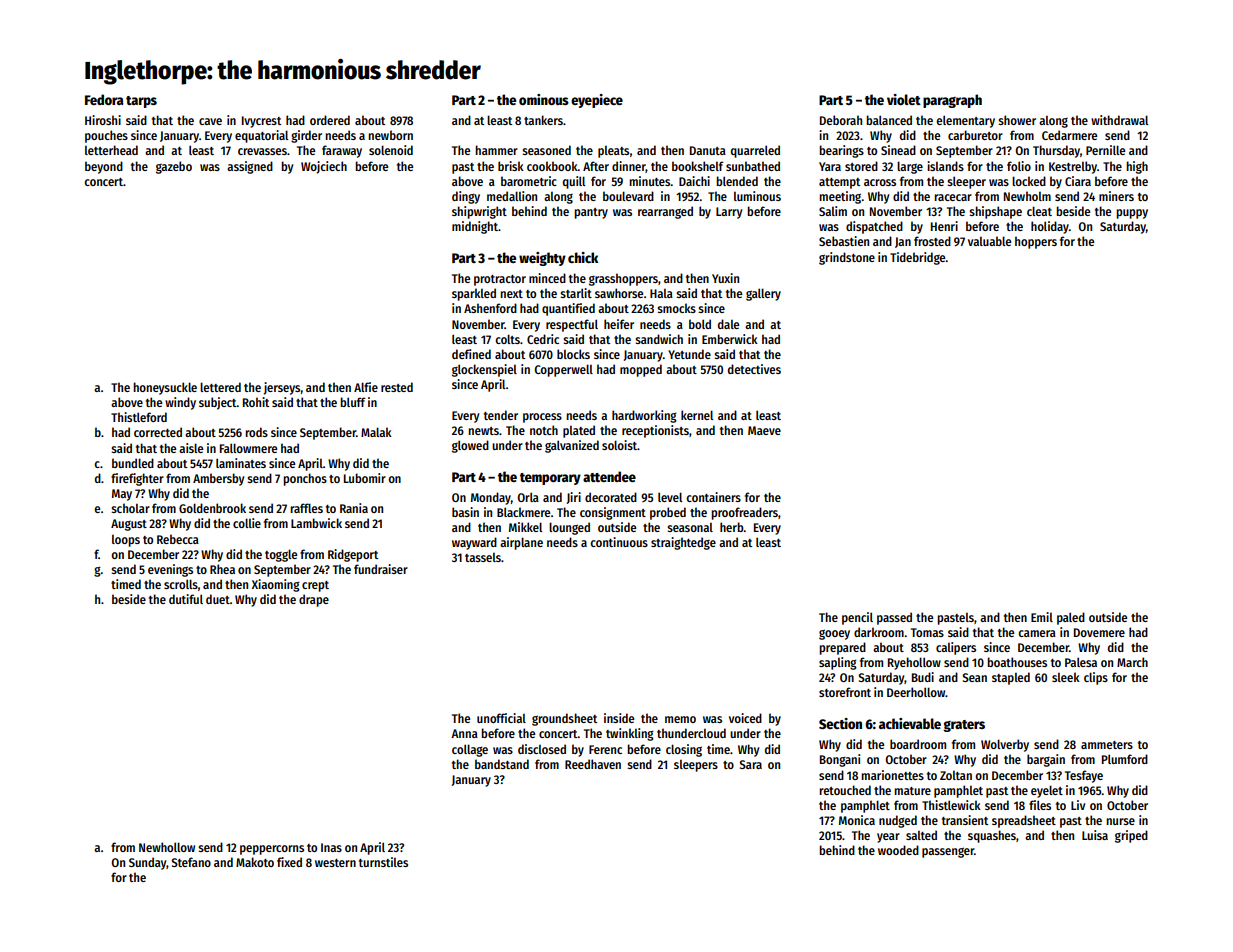 This screenshot has height=952, width=1233. Describe the element at coordinates (1050, 227) in the screenshot. I see `holiday` at that location.
